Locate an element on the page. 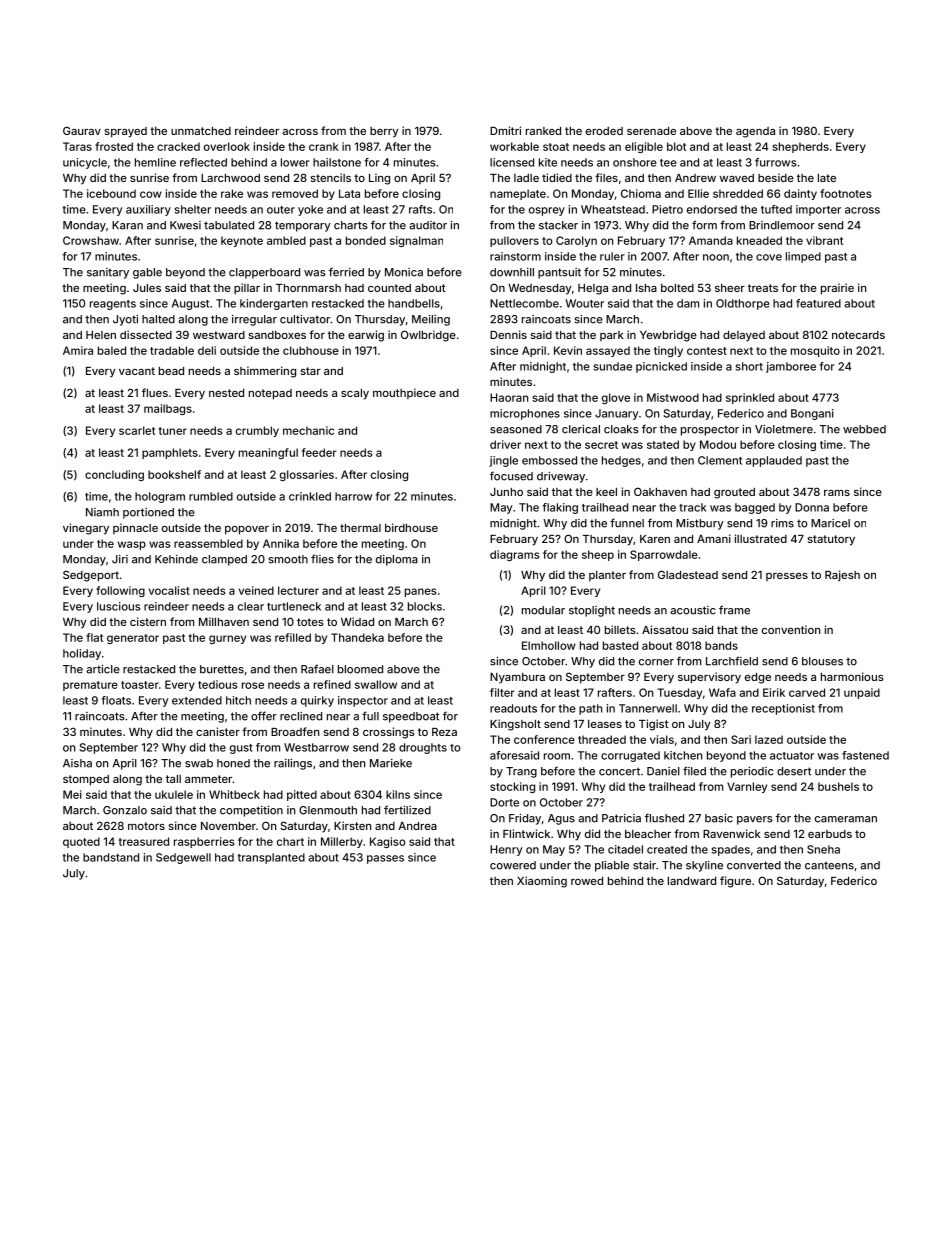 This document has width=952, height=1233. pantsuit is located at coordinates (559, 273).
